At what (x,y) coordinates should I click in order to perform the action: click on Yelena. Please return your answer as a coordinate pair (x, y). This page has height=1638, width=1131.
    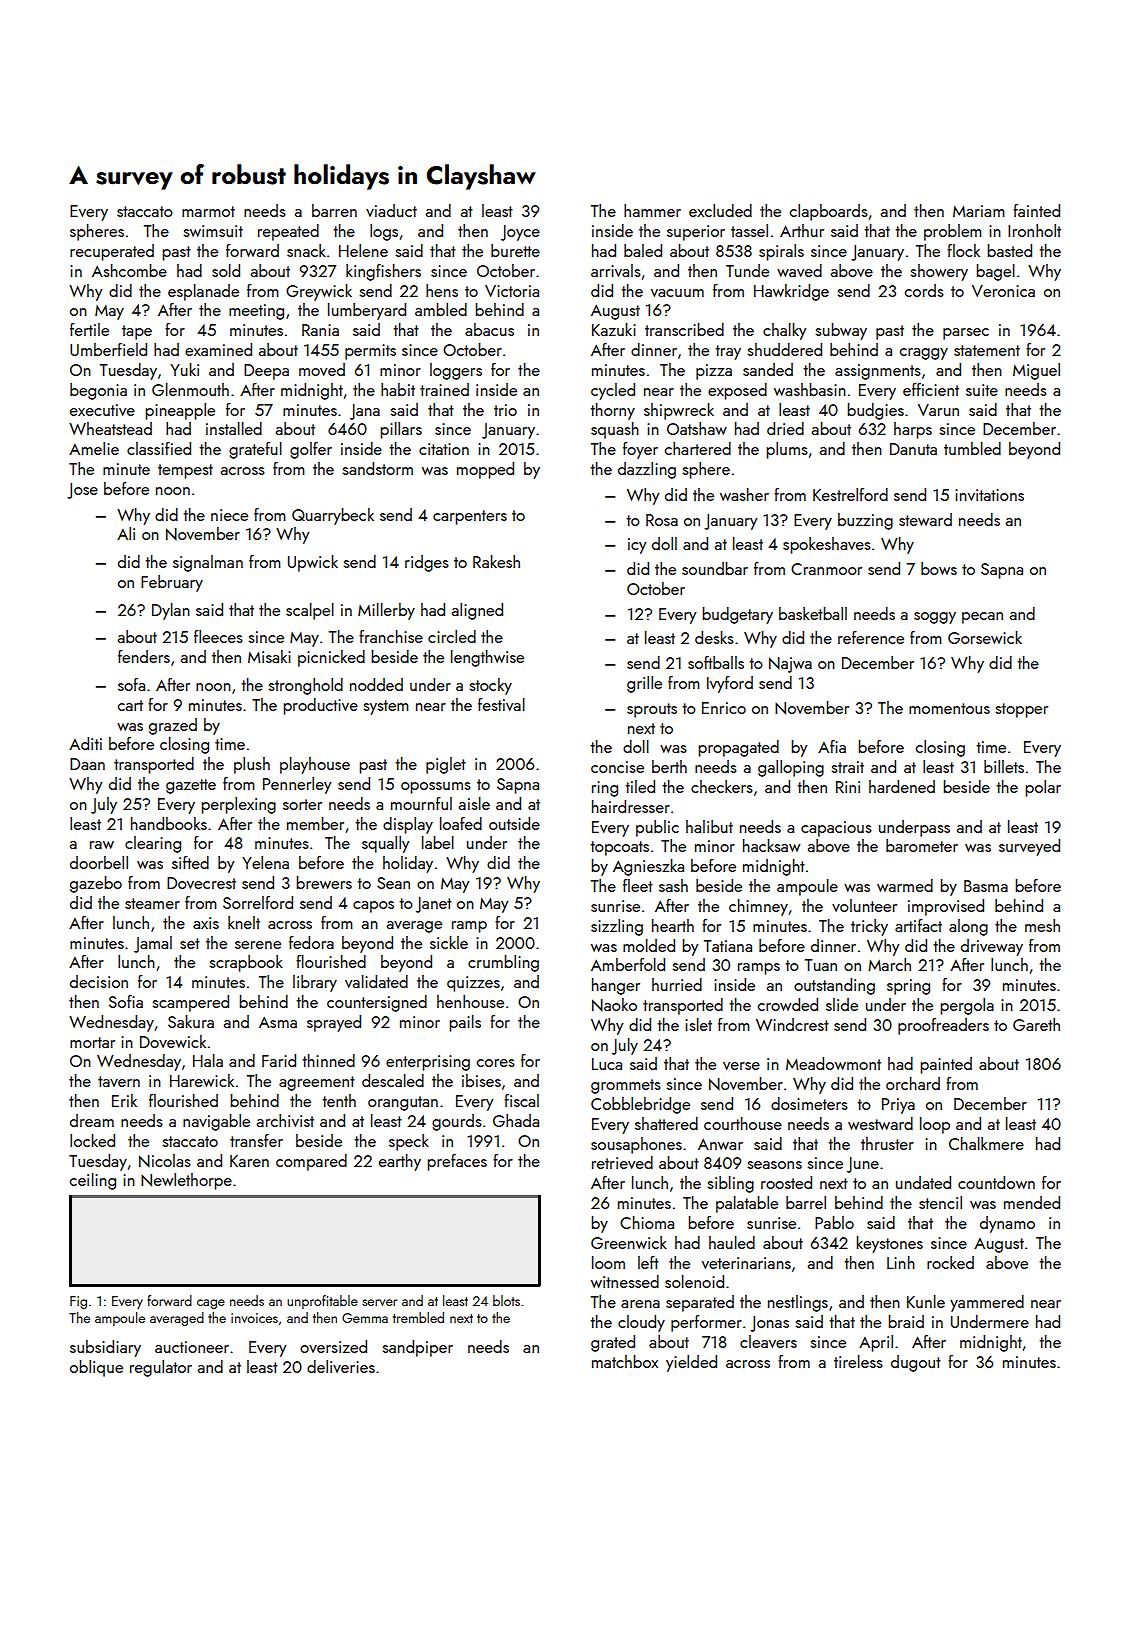
    Looking at the image, I should click on (265, 862).
